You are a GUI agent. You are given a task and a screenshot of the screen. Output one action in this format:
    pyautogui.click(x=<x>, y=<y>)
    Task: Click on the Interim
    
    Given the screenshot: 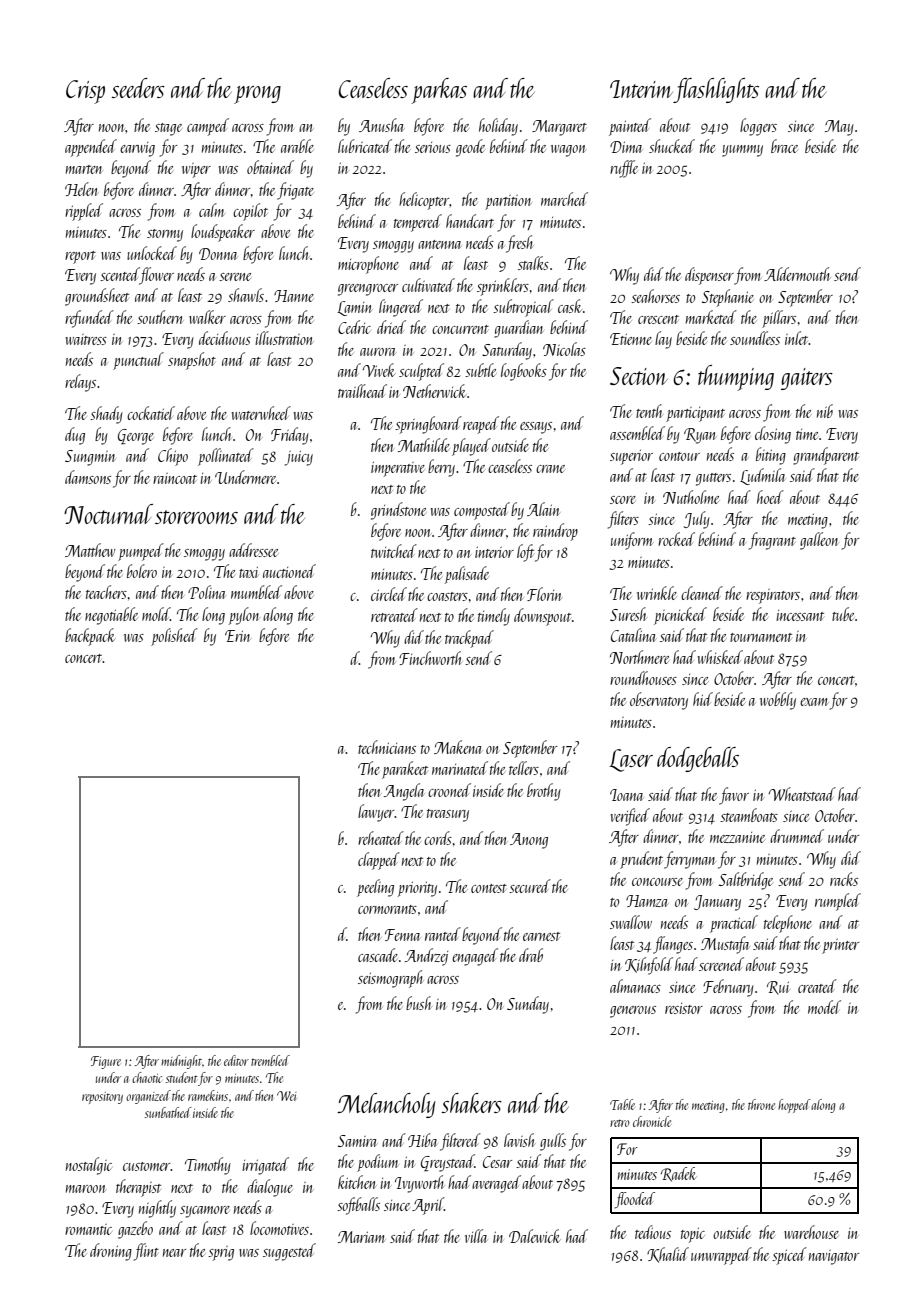 What is the action you would take?
    pyautogui.click(x=641, y=89)
